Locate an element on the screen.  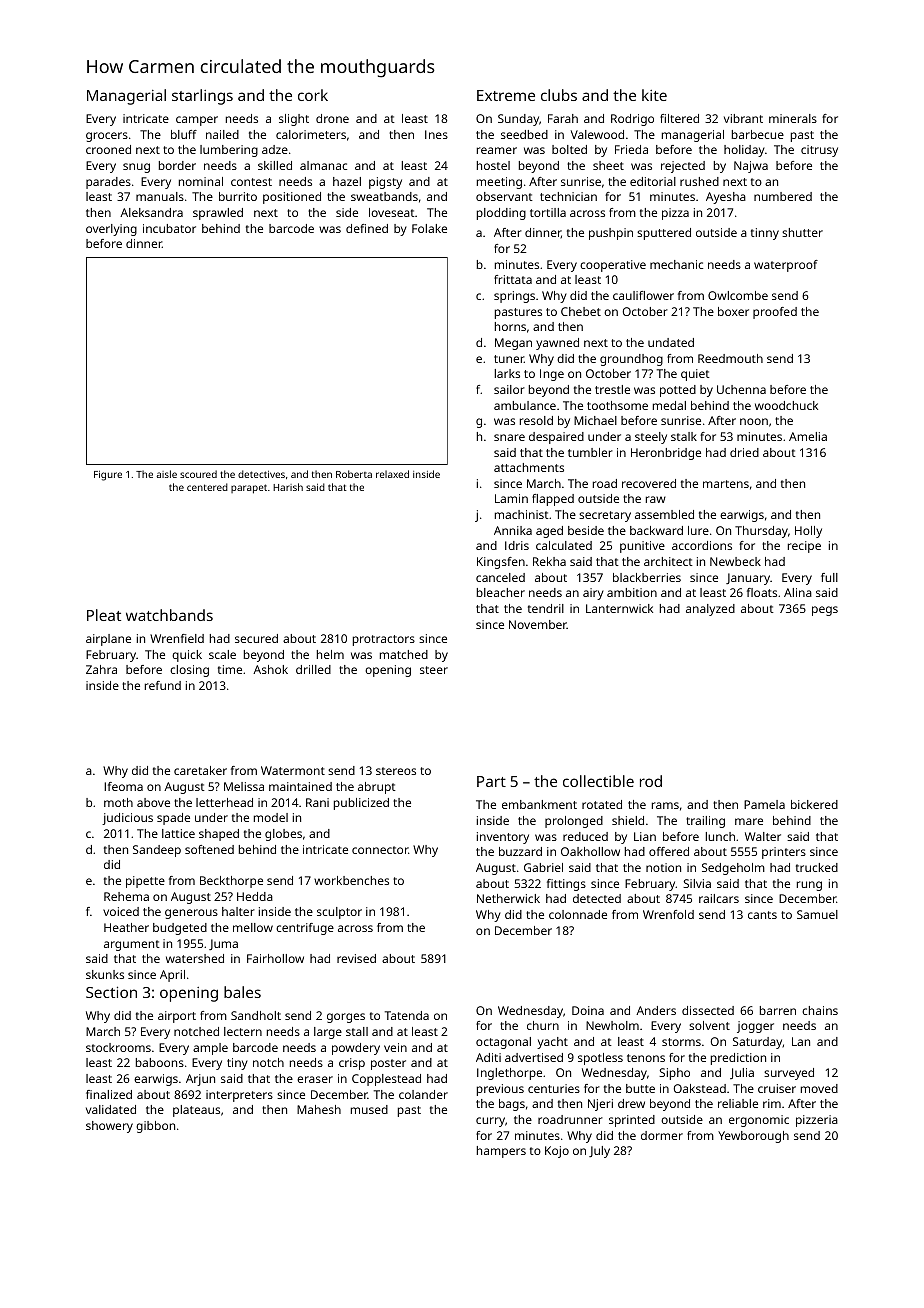
relaxed is located at coordinates (392, 474).
